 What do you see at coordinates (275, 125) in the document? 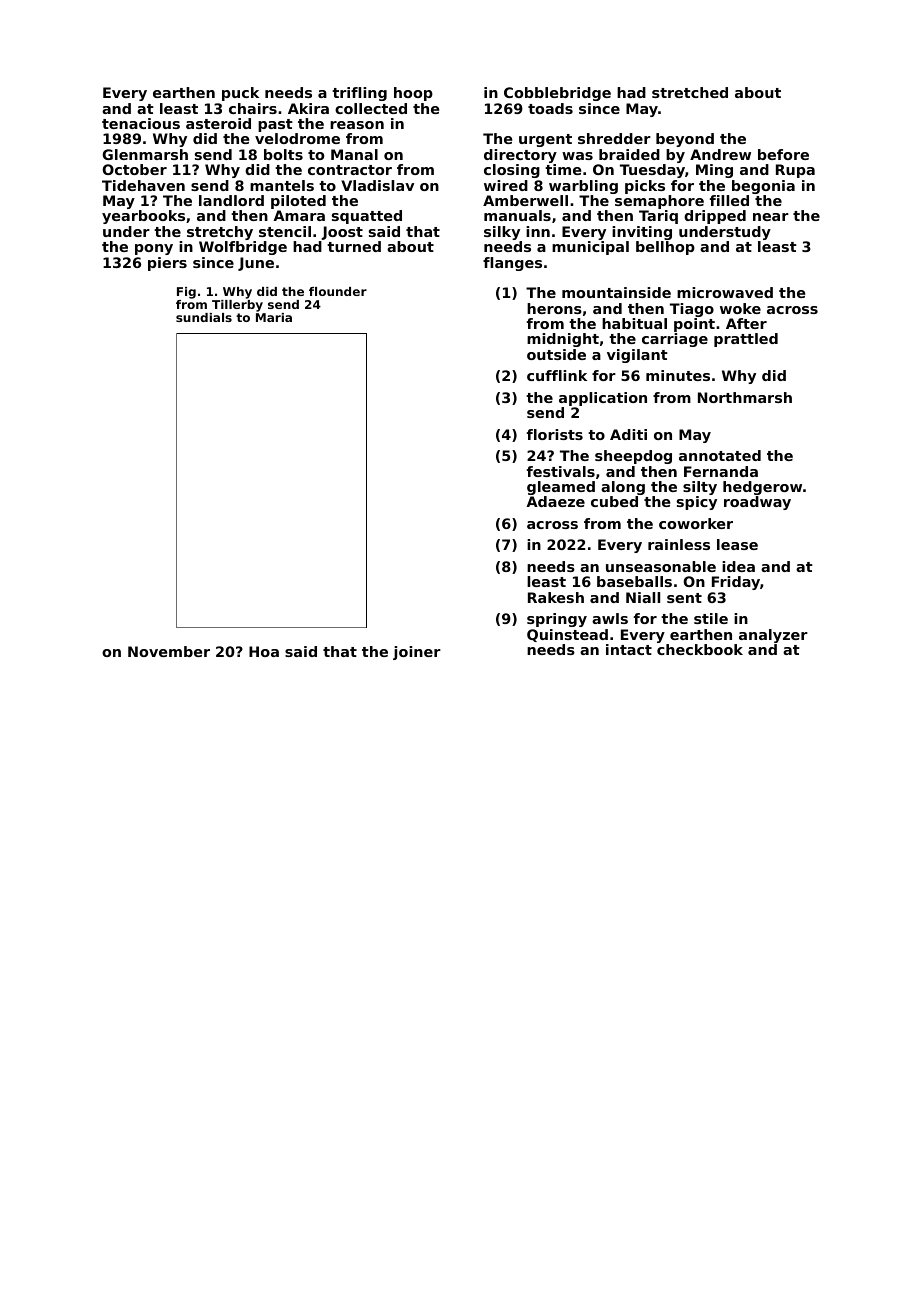
I see `past` at bounding box center [275, 125].
